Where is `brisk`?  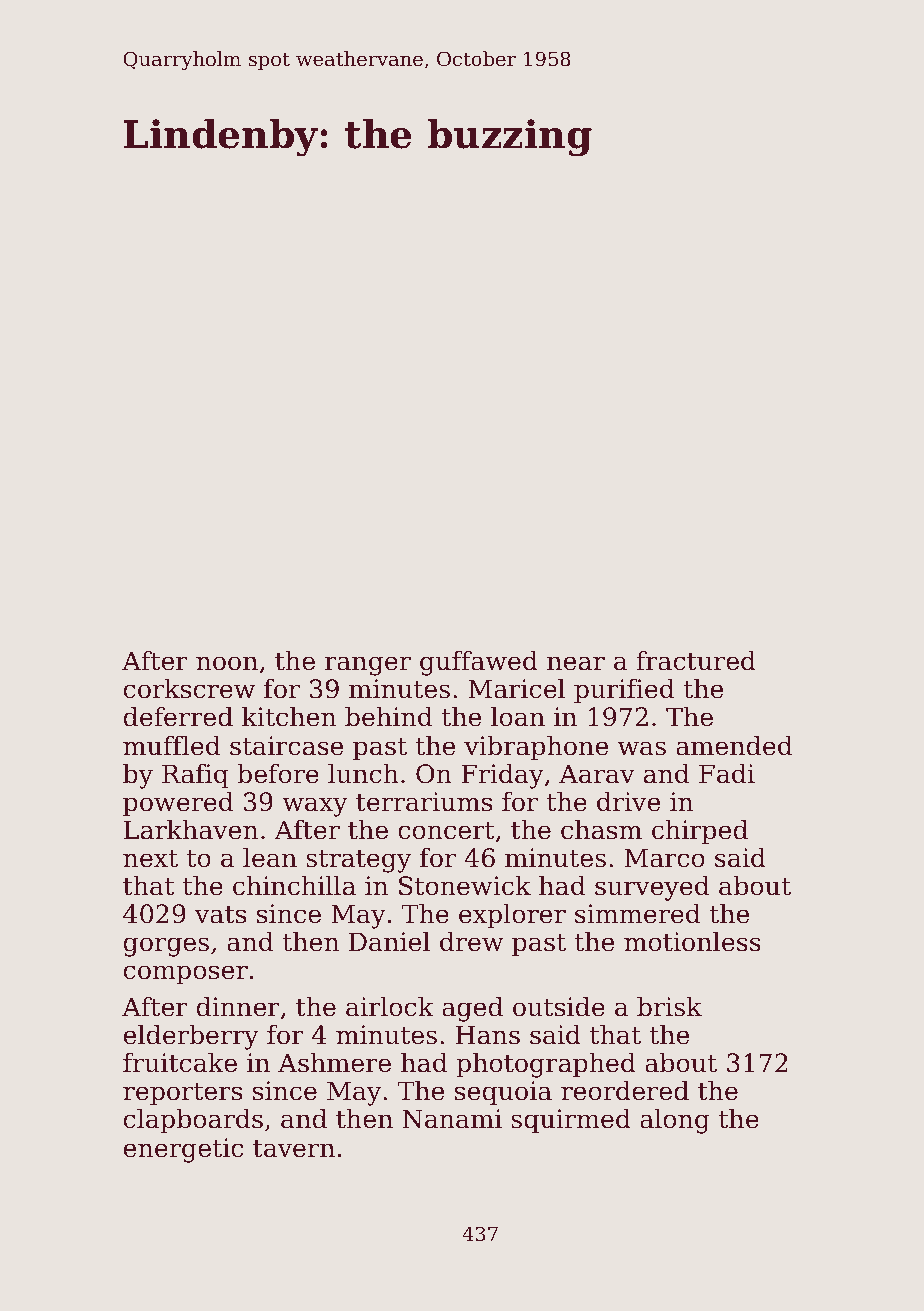
brisk is located at coordinates (669, 1006).
